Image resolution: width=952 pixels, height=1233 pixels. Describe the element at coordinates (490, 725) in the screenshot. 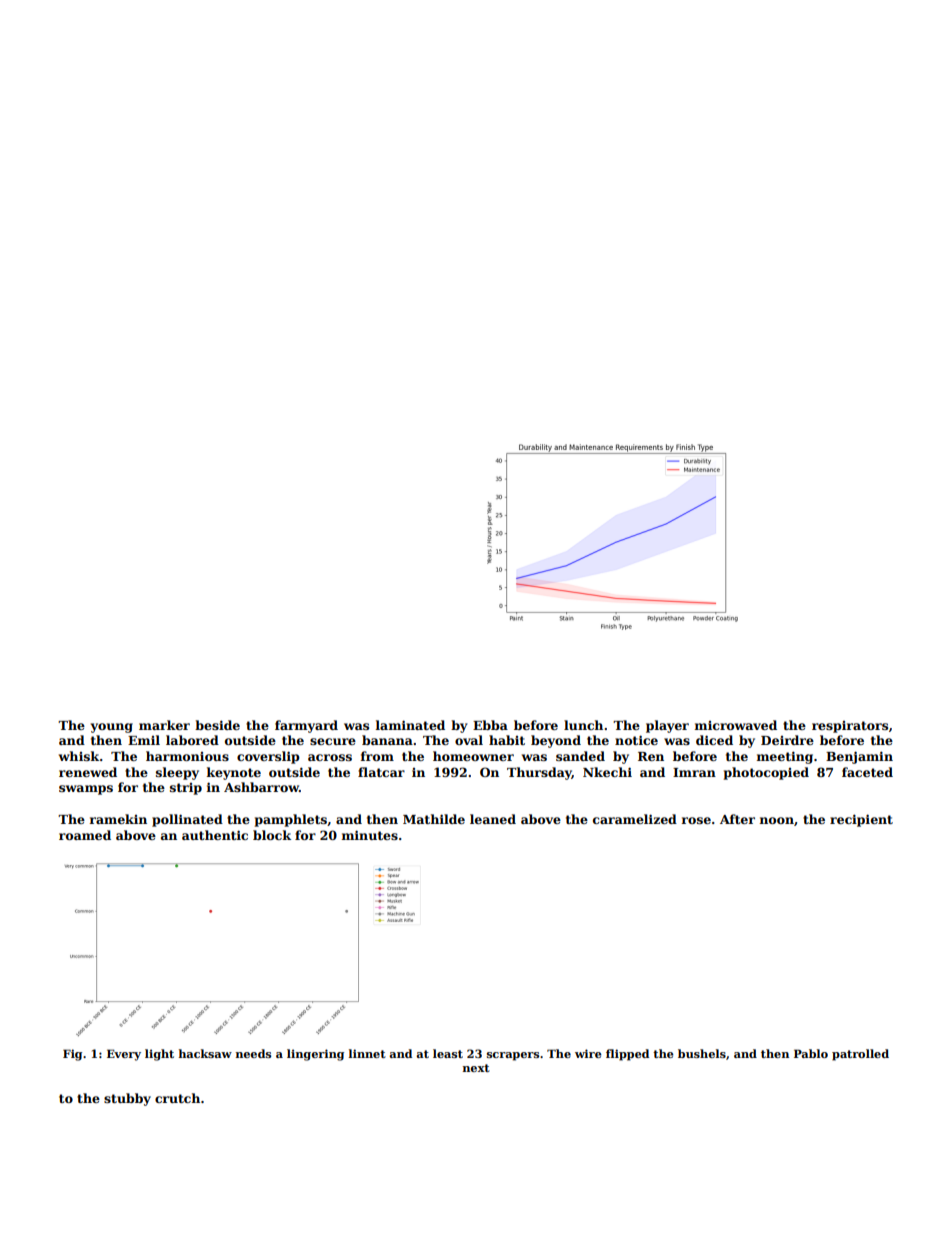

I see `Ebba` at that location.
